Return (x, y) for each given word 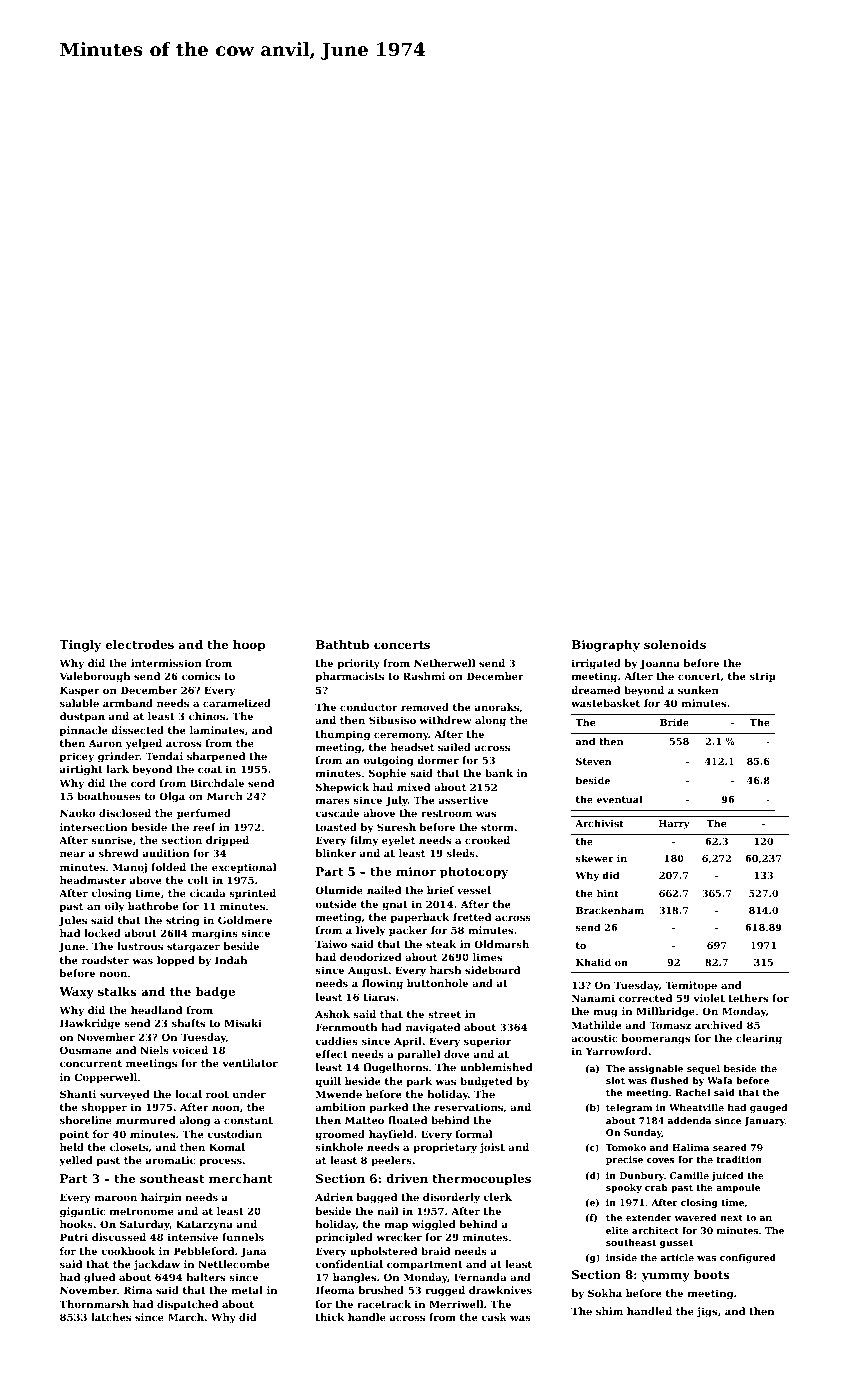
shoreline (86, 1120)
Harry (674, 824)
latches (111, 1317)
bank (499, 773)
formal (474, 1134)
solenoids (675, 644)
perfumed (204, 814)
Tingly (80, 646)
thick (330, 1317)
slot (615, 1080)
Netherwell (444, 663)
